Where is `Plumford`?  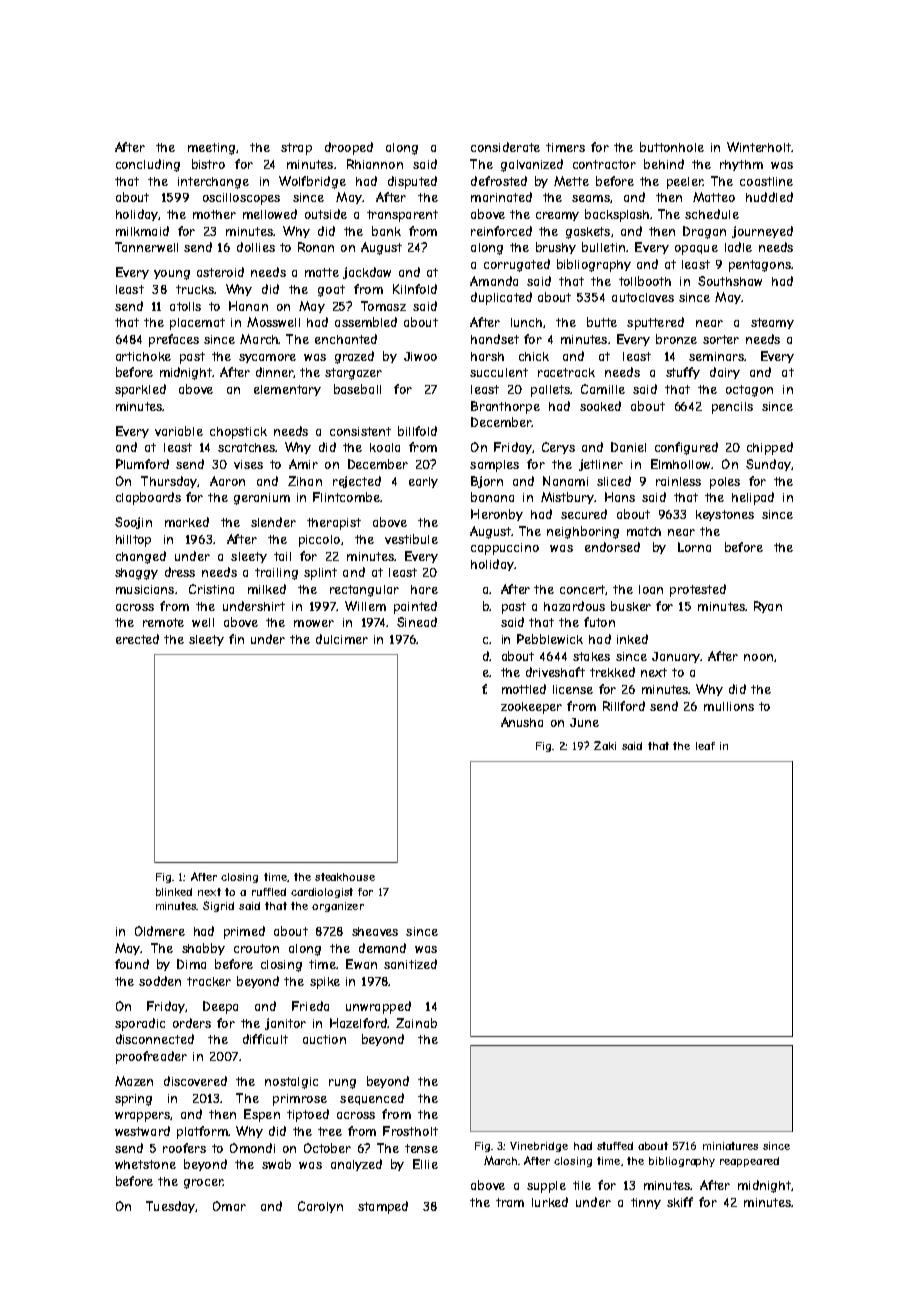 Plumford is located at coordinates (142, 464).
